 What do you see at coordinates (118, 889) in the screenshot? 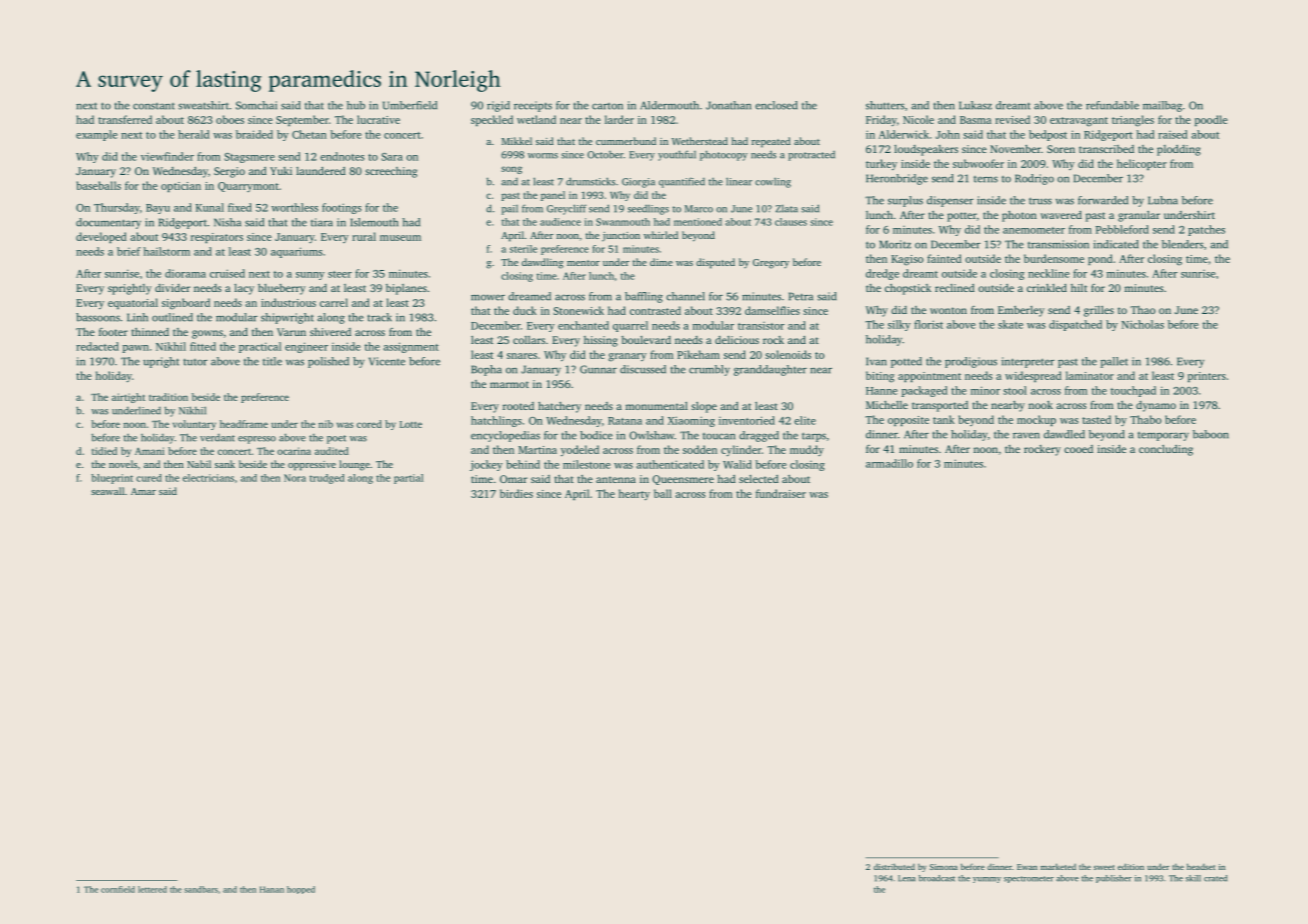
I see `cornfield` at bounding box center [118, 889].
